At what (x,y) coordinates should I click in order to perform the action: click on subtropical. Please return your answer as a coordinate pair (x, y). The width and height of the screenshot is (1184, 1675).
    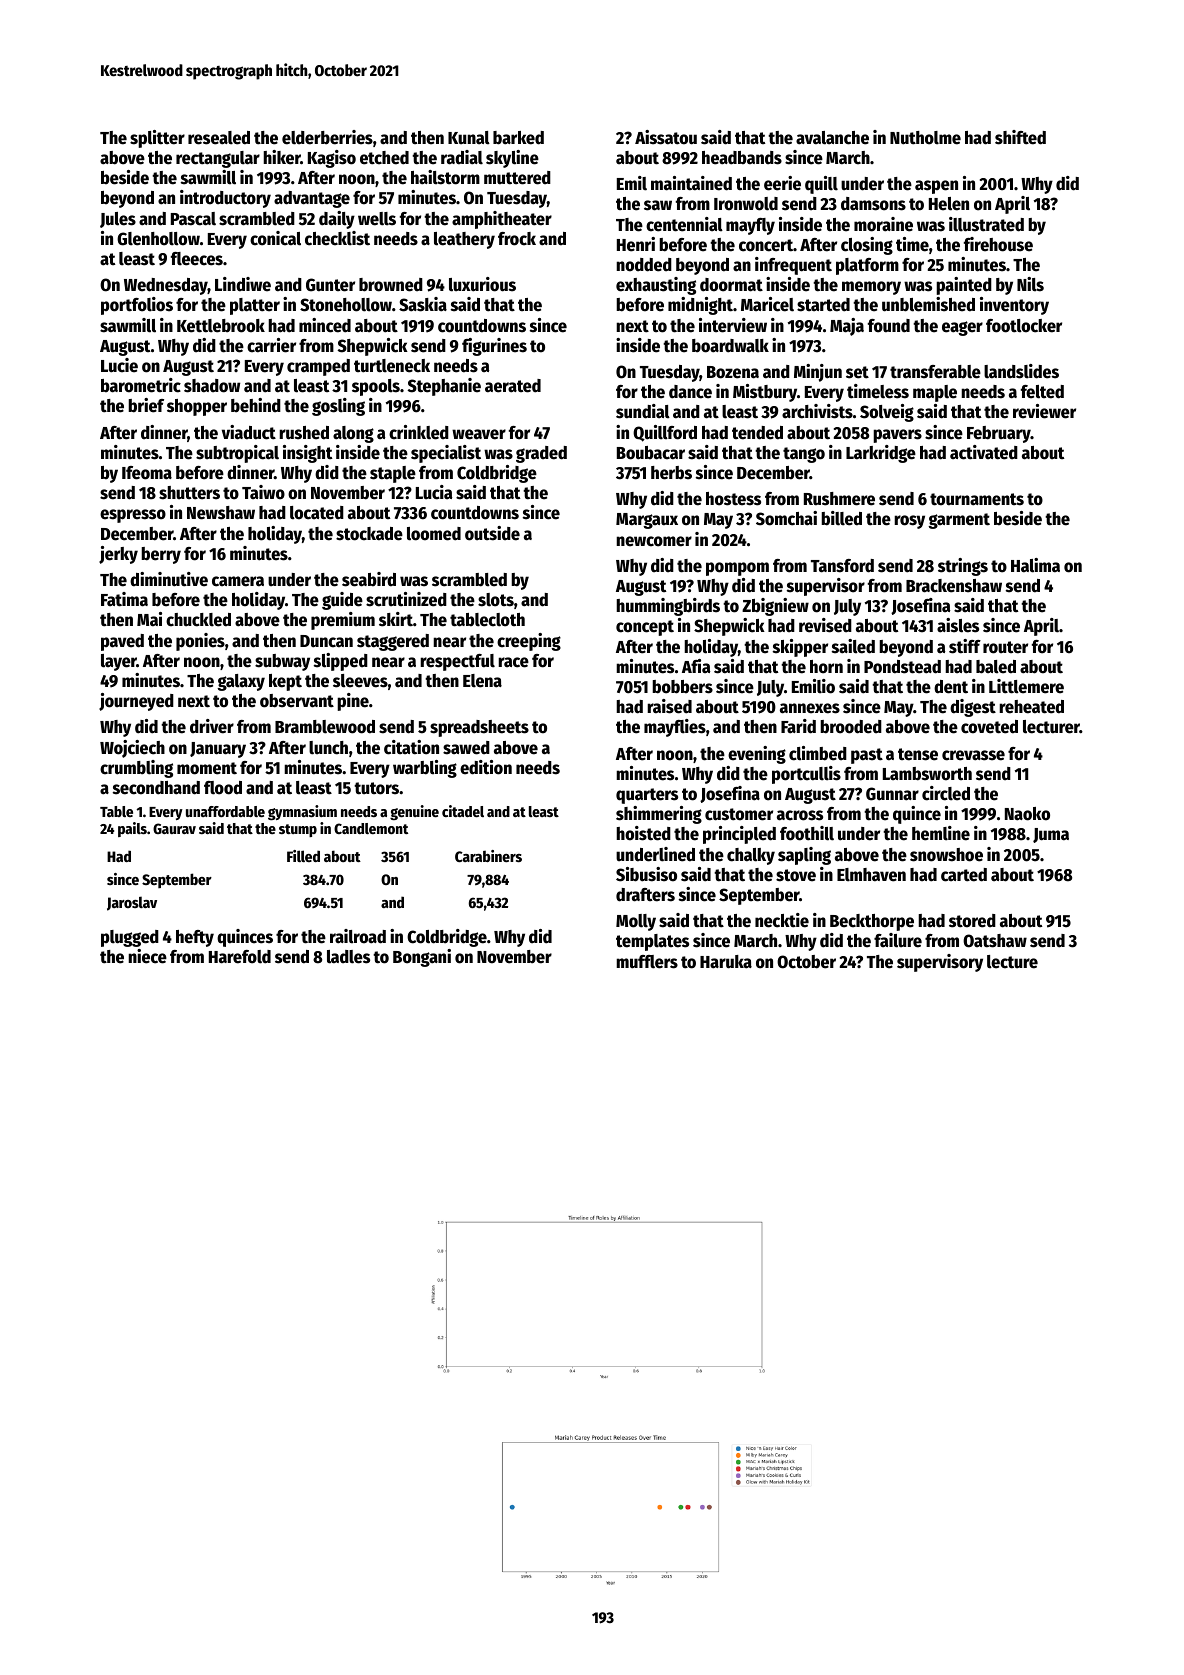
    Looking at the image, I should click on (237, 454).
